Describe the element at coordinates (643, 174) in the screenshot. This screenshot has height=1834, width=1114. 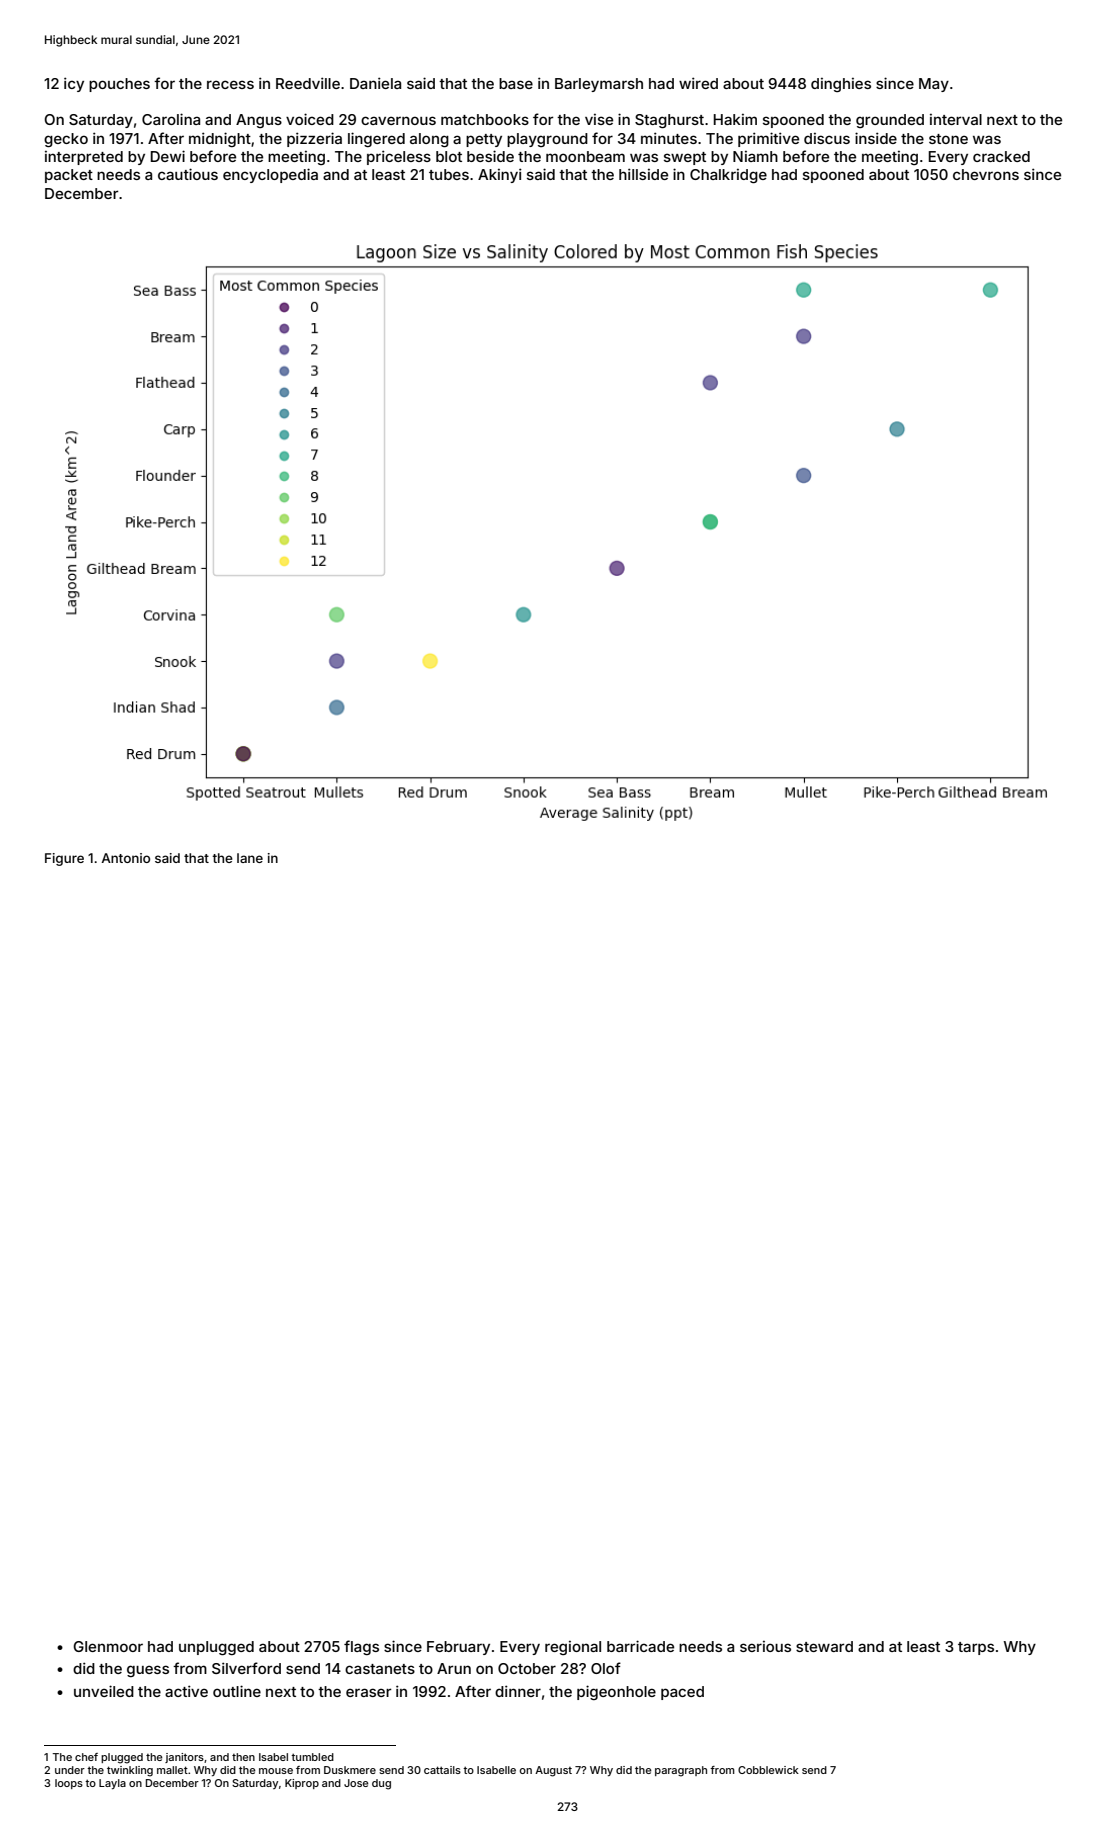
I see `hillside` at that location.
